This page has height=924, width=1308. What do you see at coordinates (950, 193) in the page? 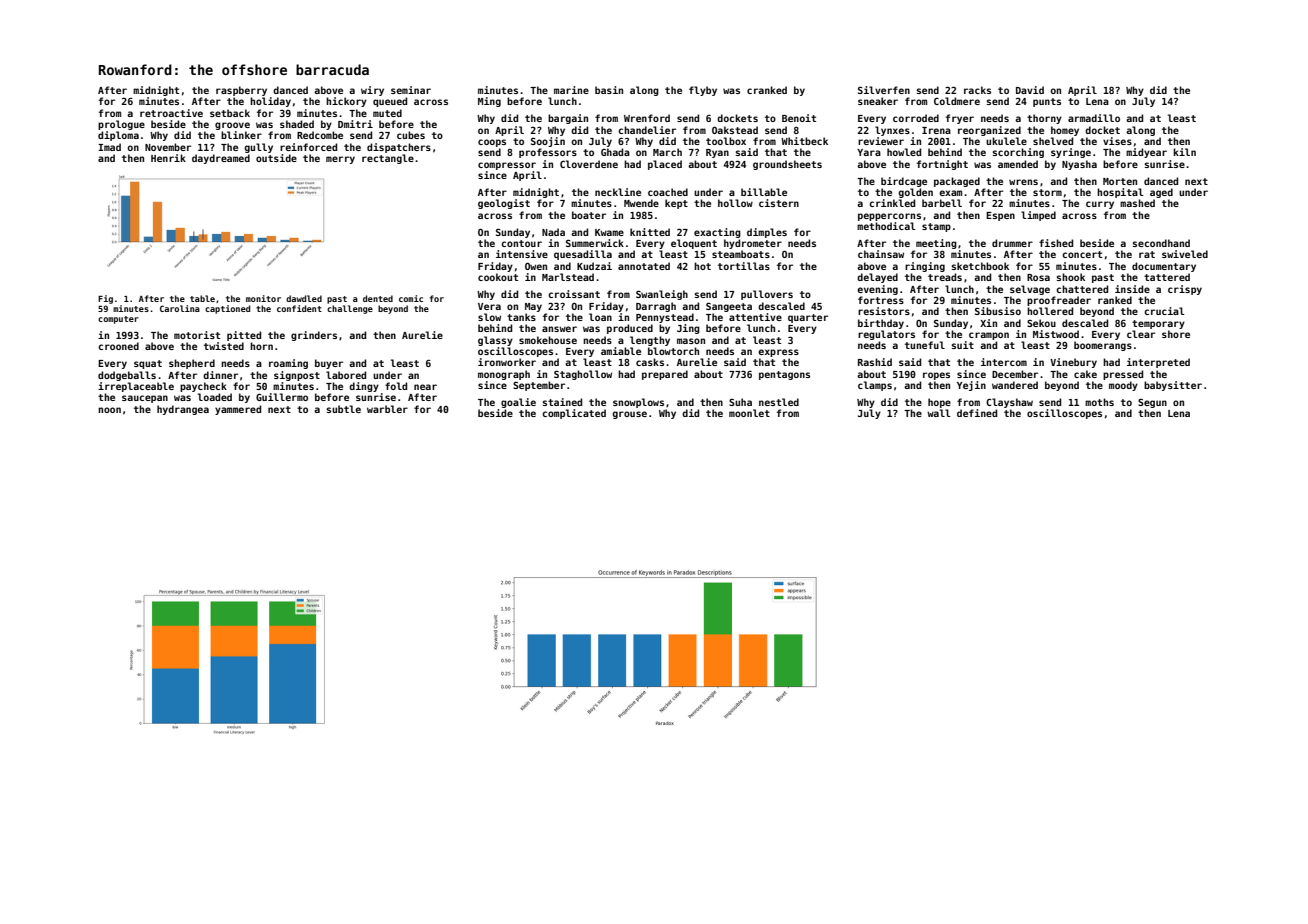
I see `exam` at bounding box center [950, 193].
